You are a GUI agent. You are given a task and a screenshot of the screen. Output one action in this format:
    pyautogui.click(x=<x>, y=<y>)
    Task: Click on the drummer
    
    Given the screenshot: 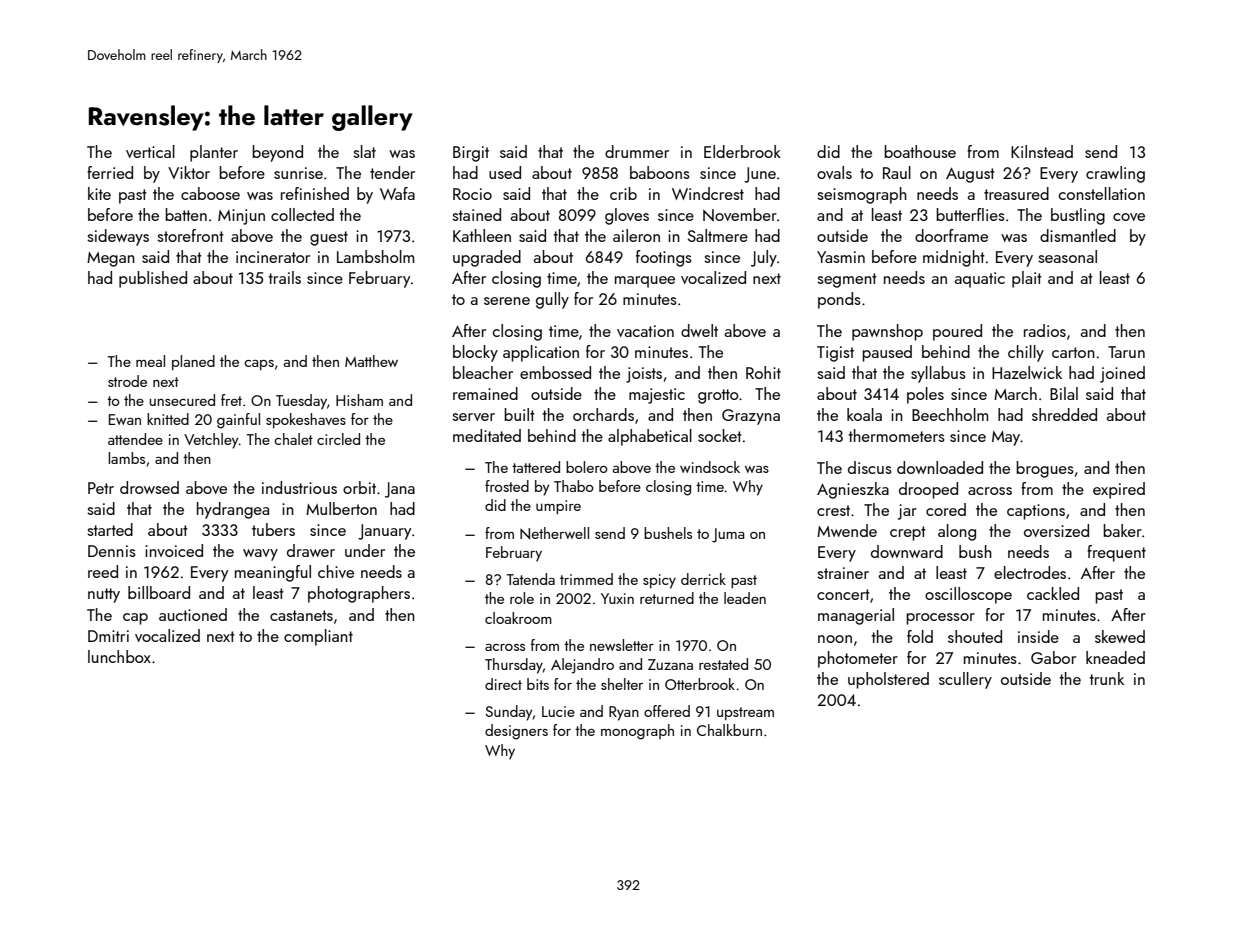 What is the action you would take?
    pyautogui.click(x=637, y=151)
